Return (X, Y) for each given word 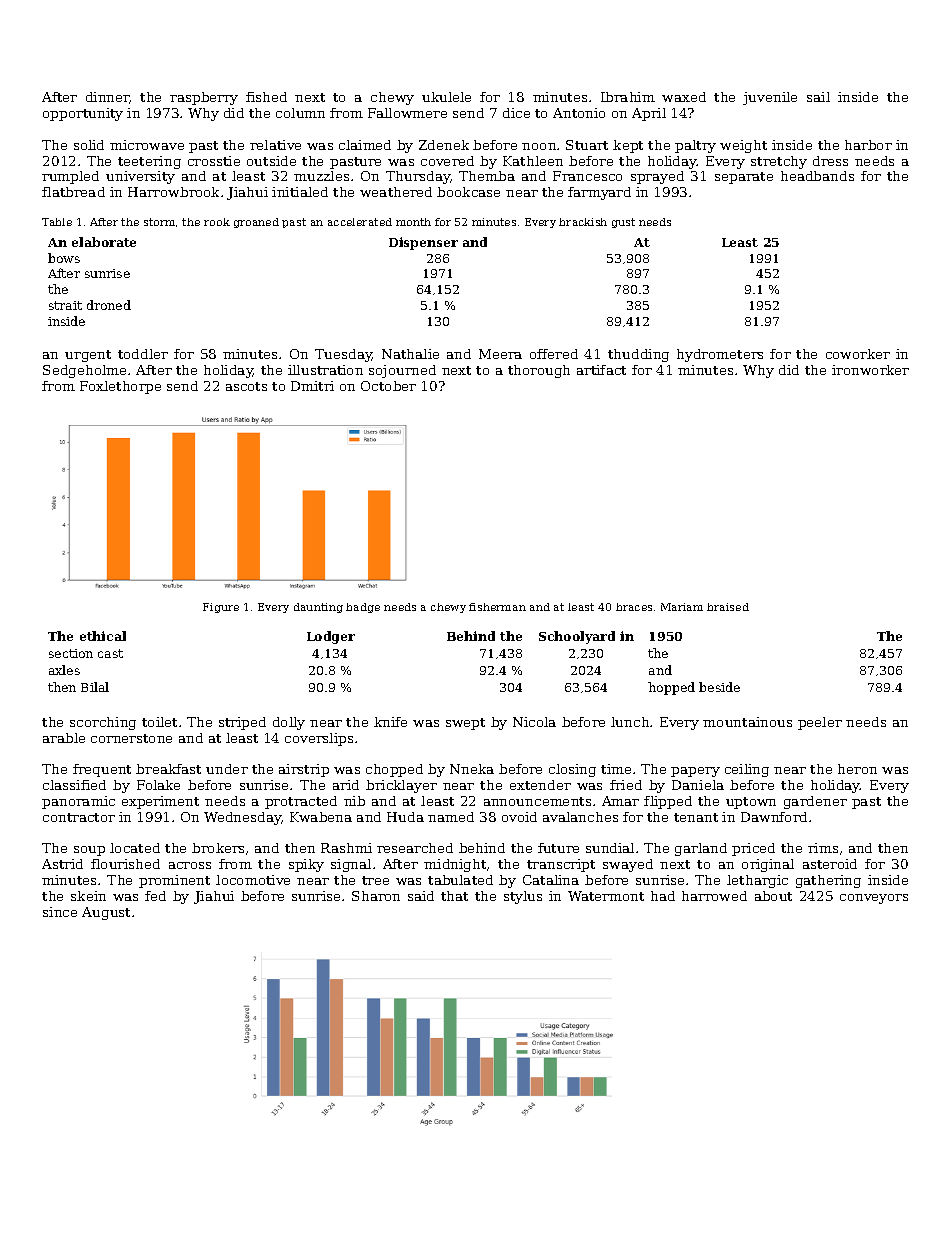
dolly (289, 723)
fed (155, 896)
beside (719, 687)
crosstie (214, 161)
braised (728, 607)
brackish (583, 222)
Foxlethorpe (120, 387)
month (413, 222)
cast (110, 653)
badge (363, 608)
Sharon (376, 896)
